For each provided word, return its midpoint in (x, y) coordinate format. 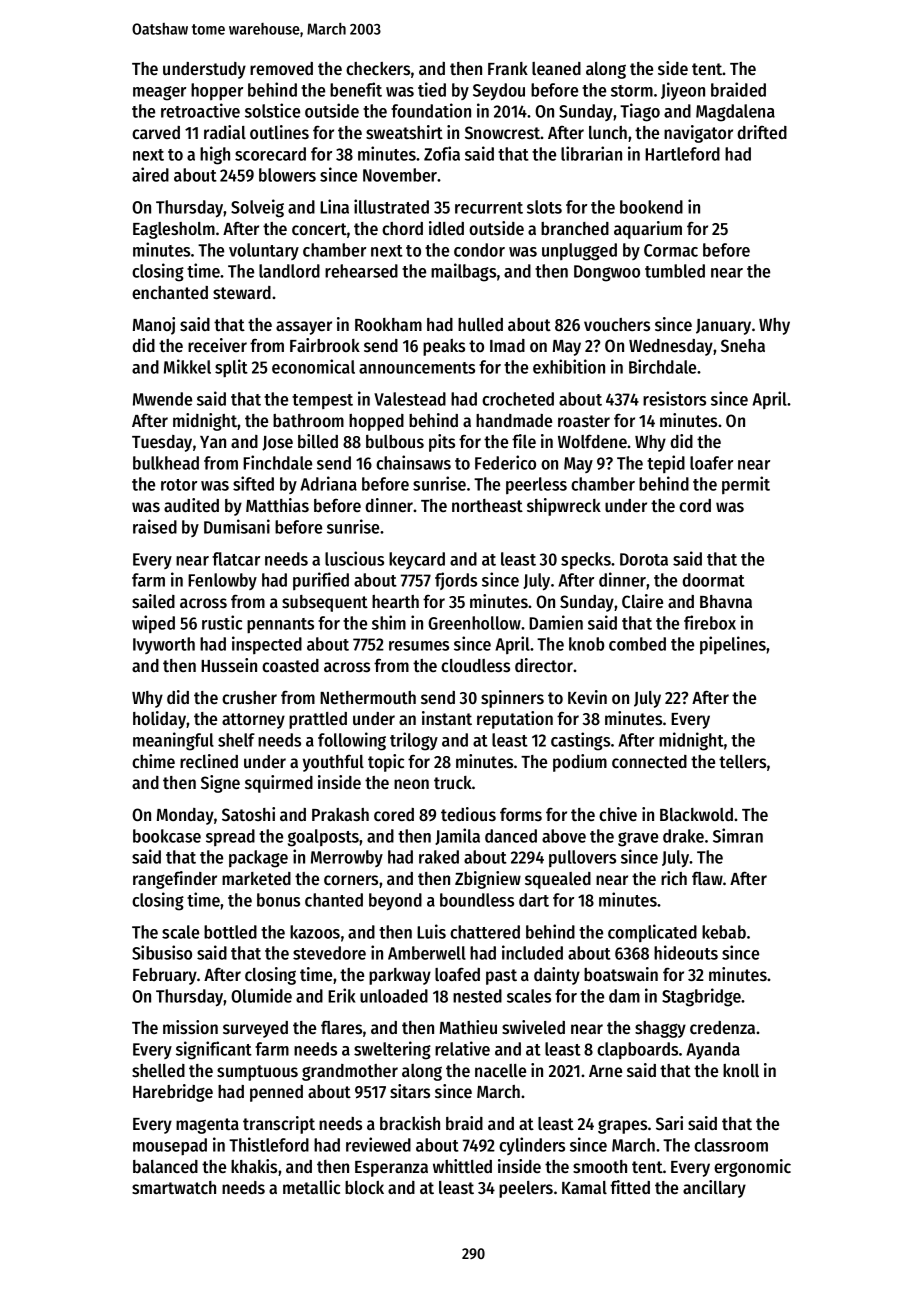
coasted (290, 665)
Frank (508, 68)
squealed (558, 880)
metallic (311, 1187)
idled (446, 228)
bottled (230, 932)
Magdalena (735, 113)
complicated (652, 933)
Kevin (587, 697)
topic (386, 763)
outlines (279, 132)
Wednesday (671, 347)
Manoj (154, 326)
